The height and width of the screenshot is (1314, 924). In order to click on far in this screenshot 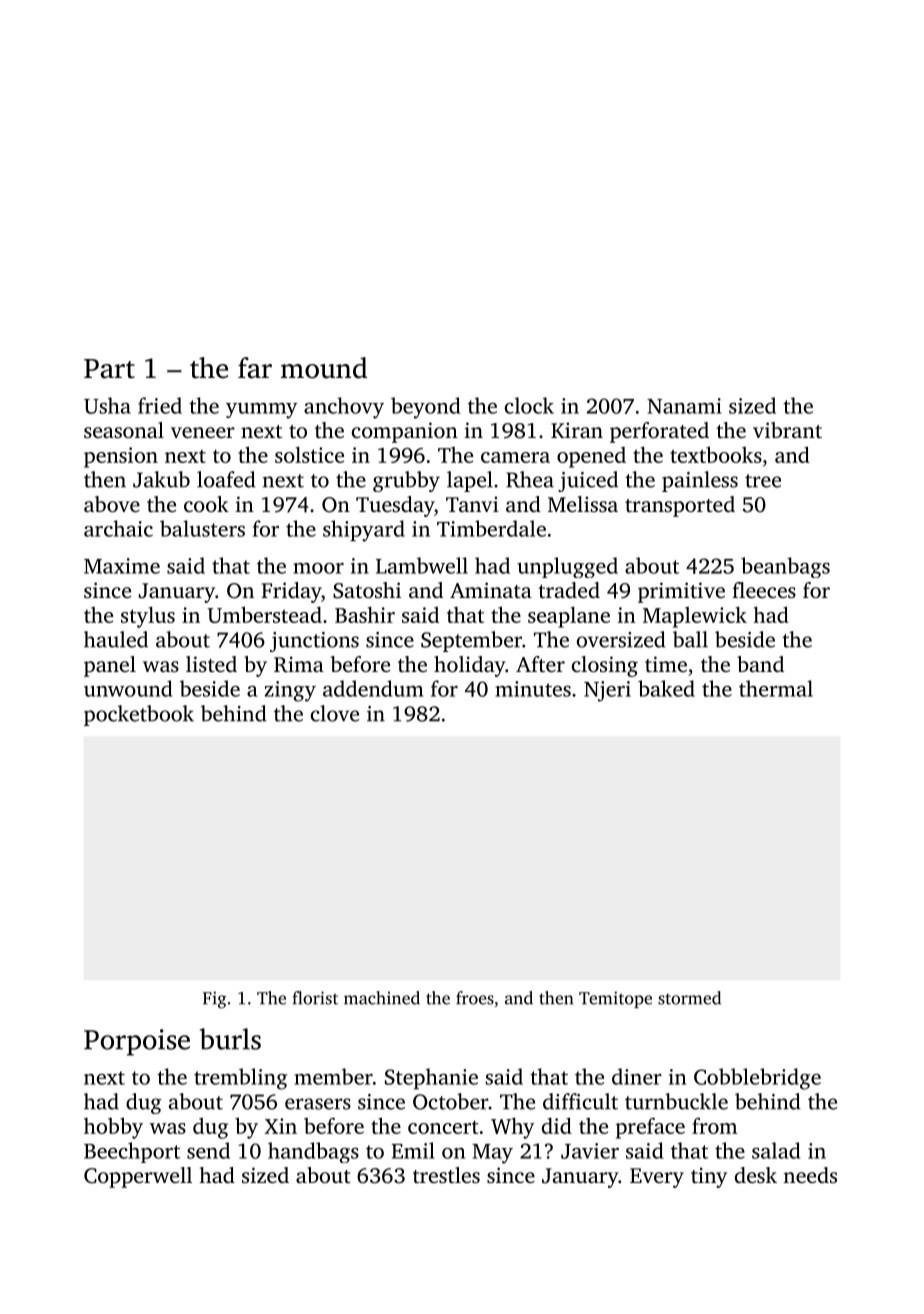, I will do `click(255, 368)`.
